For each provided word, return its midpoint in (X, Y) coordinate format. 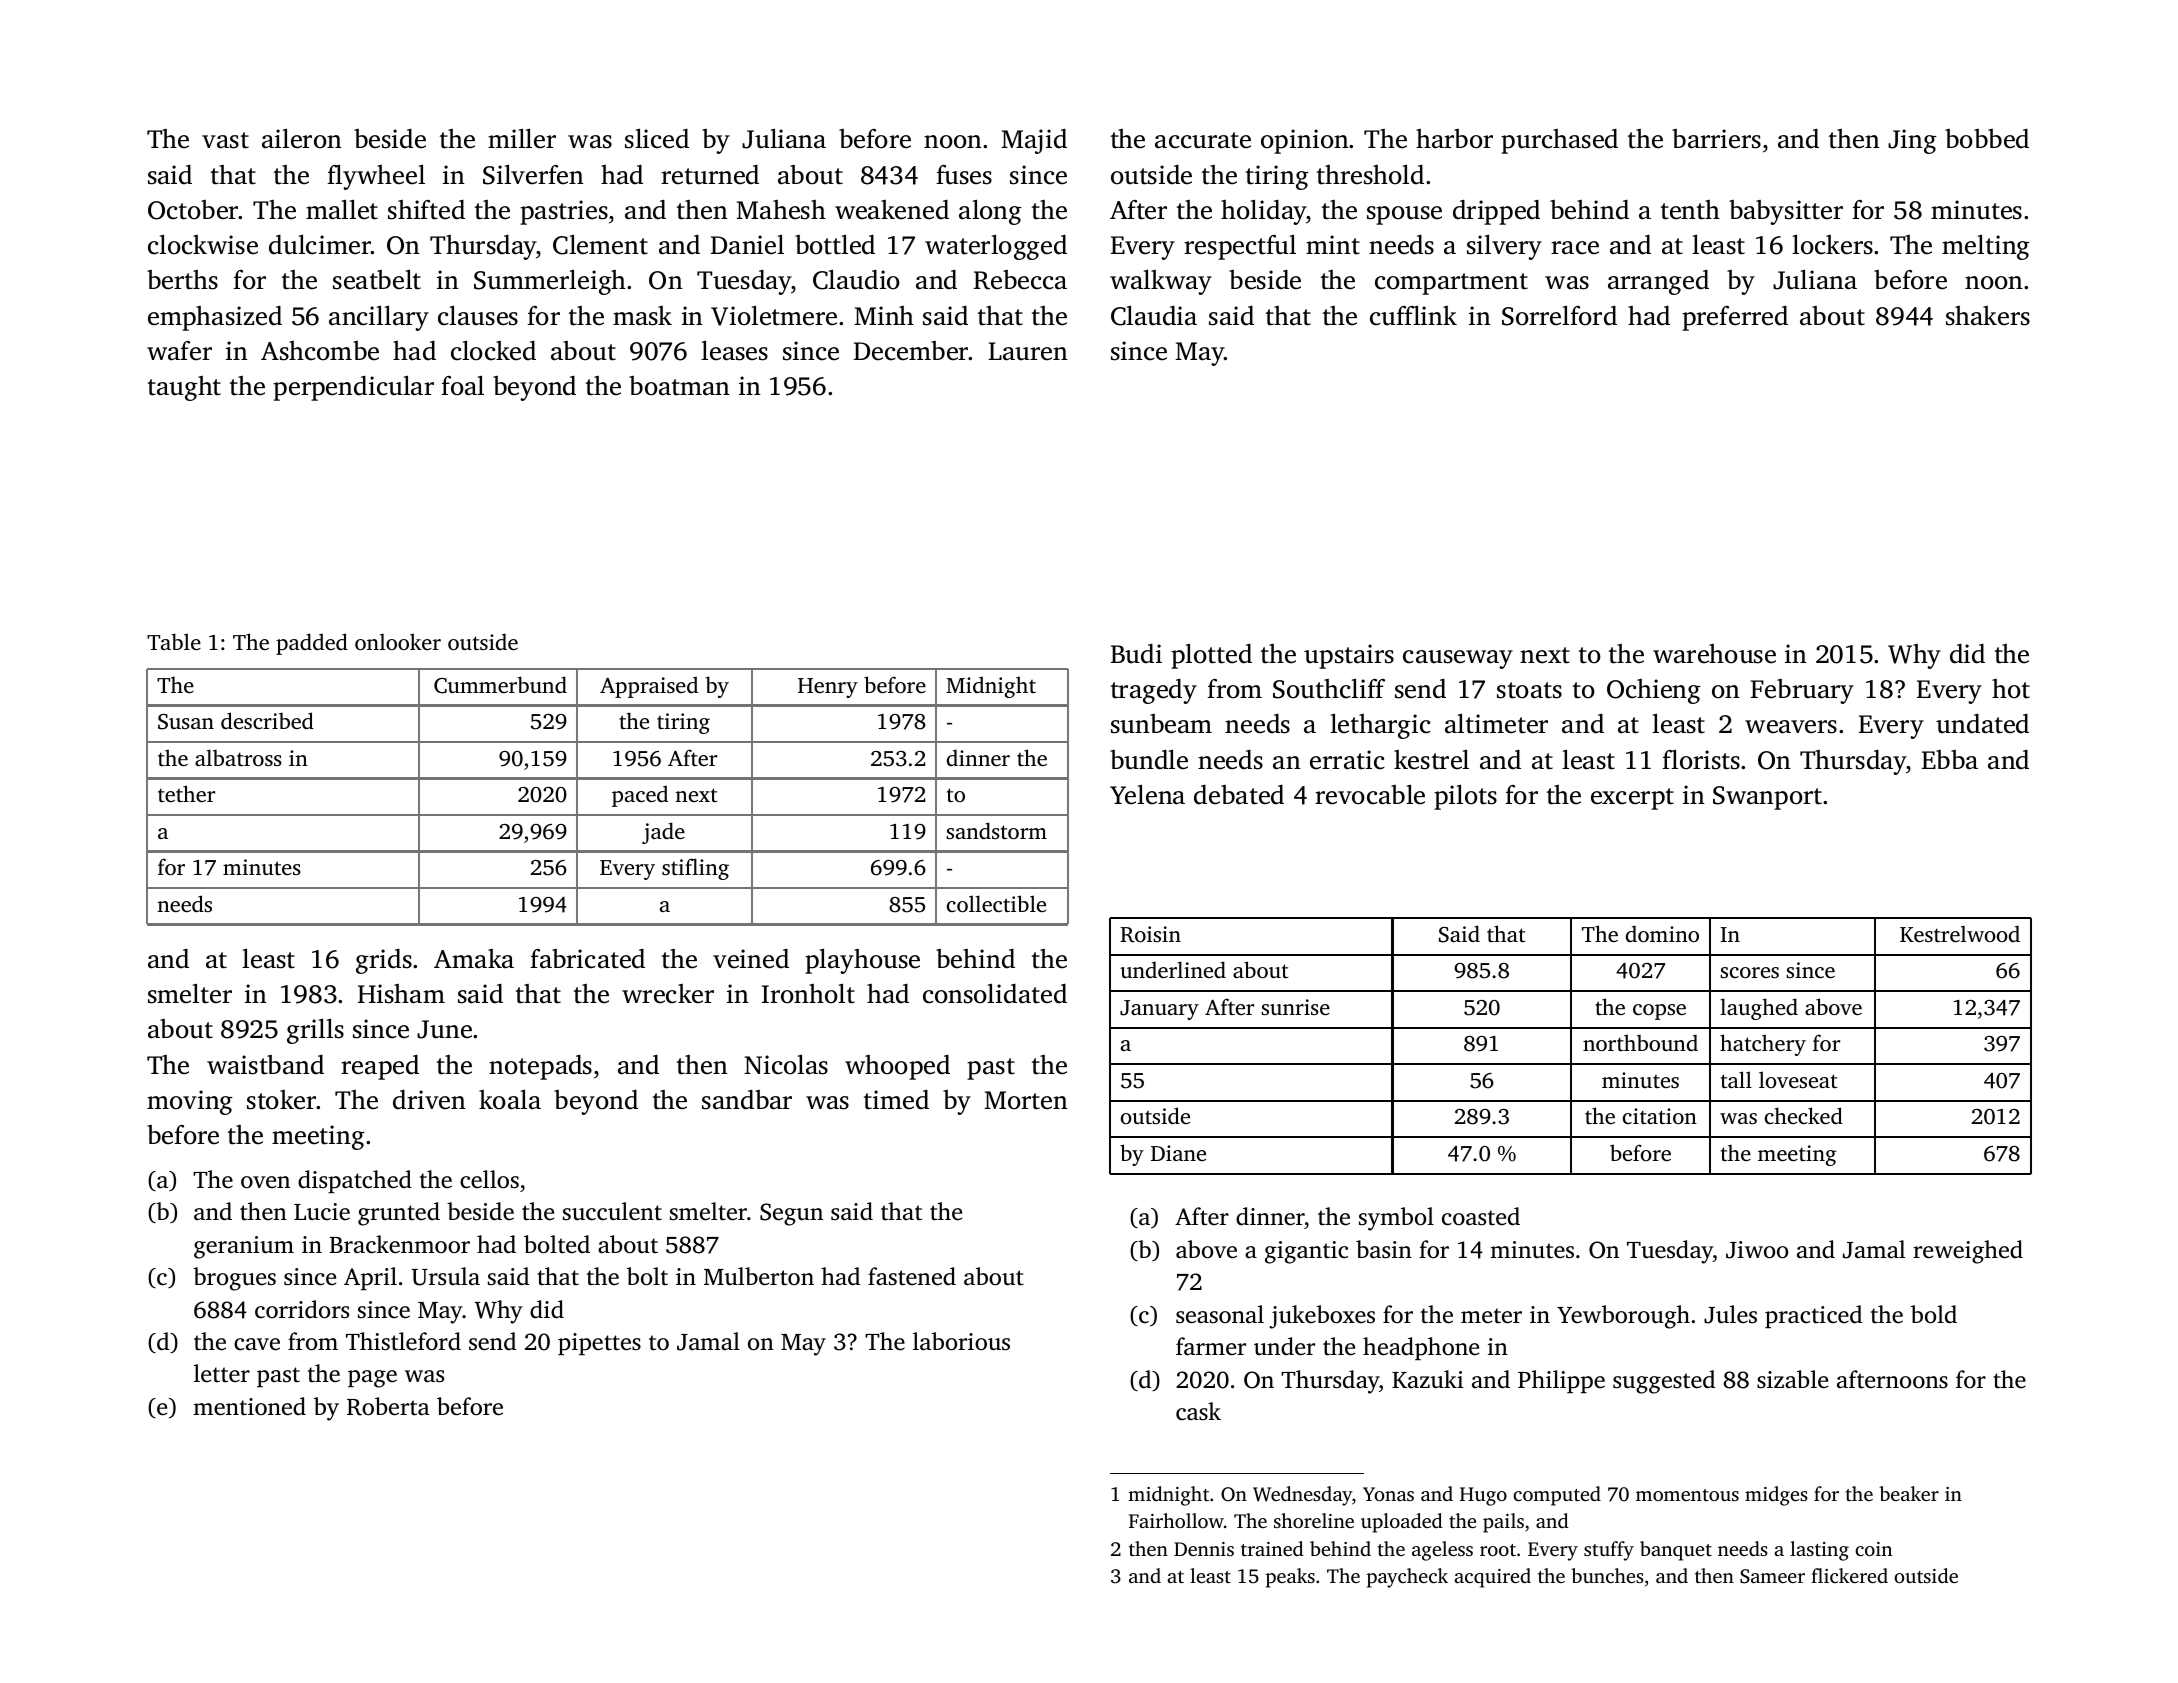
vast (225, 140)
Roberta (388, 1406)
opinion (1305, 141)
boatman (679, 386)
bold (1934, 1314)
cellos (489, 1179)
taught (184, 388)
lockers (1832, 245)
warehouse (1714, 654)
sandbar (747, 1100)
